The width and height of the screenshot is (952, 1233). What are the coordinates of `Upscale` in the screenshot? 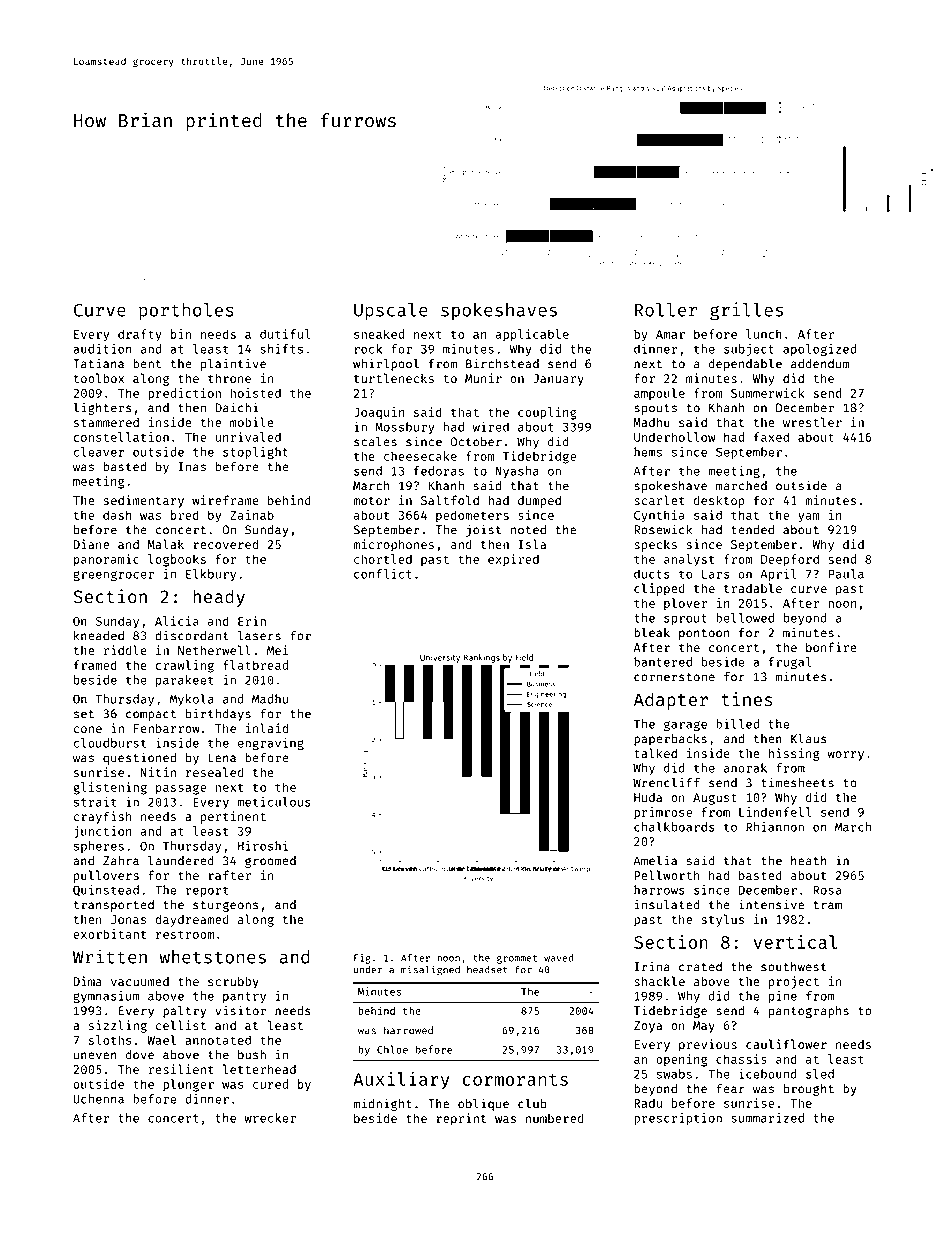 It's located at (391, 311).
